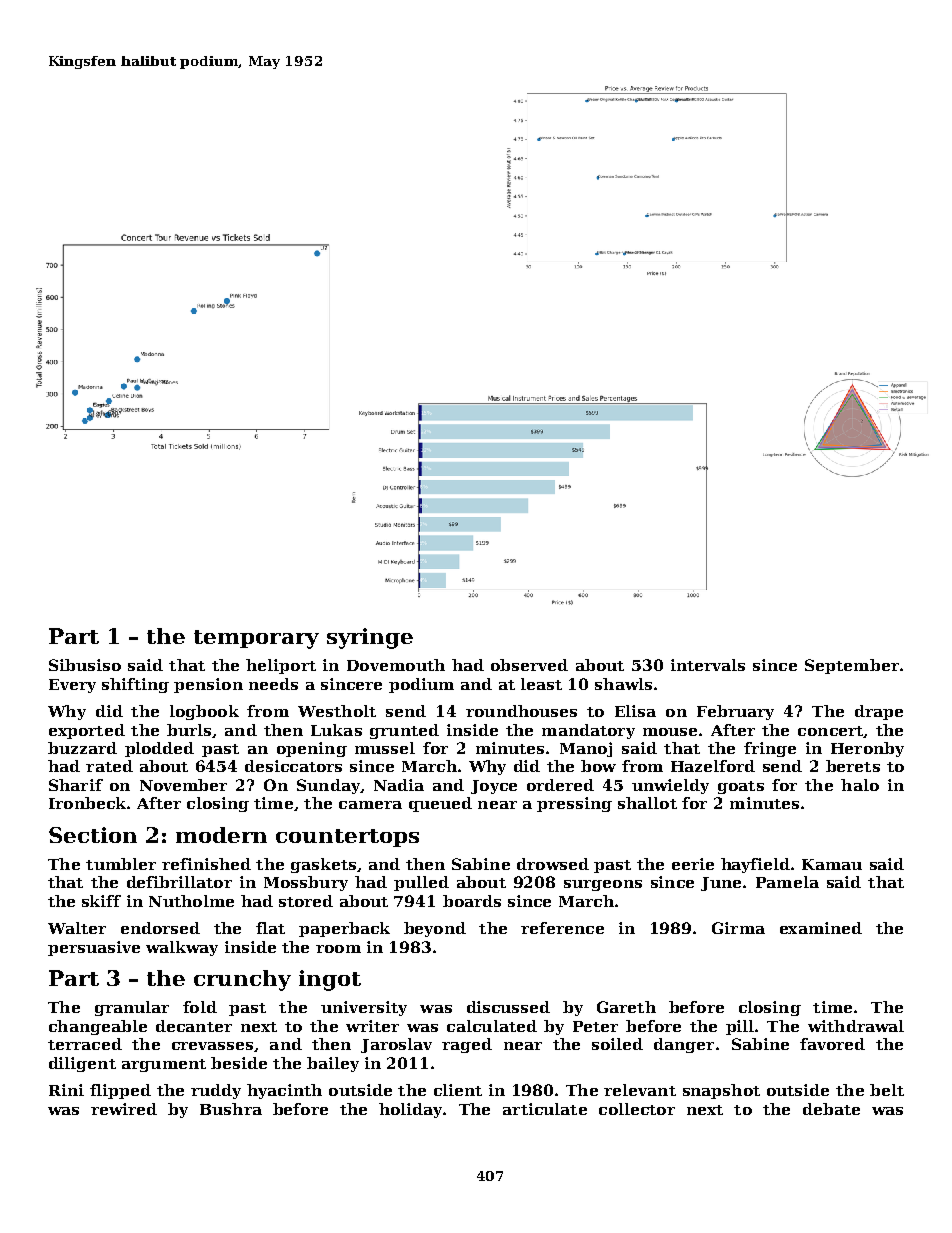 This screenshot has width=952, height=1233. What do you see at coordinates (194, 1026) in the screenshot?
I see `decanter` at bounding box center [194, 1026].
